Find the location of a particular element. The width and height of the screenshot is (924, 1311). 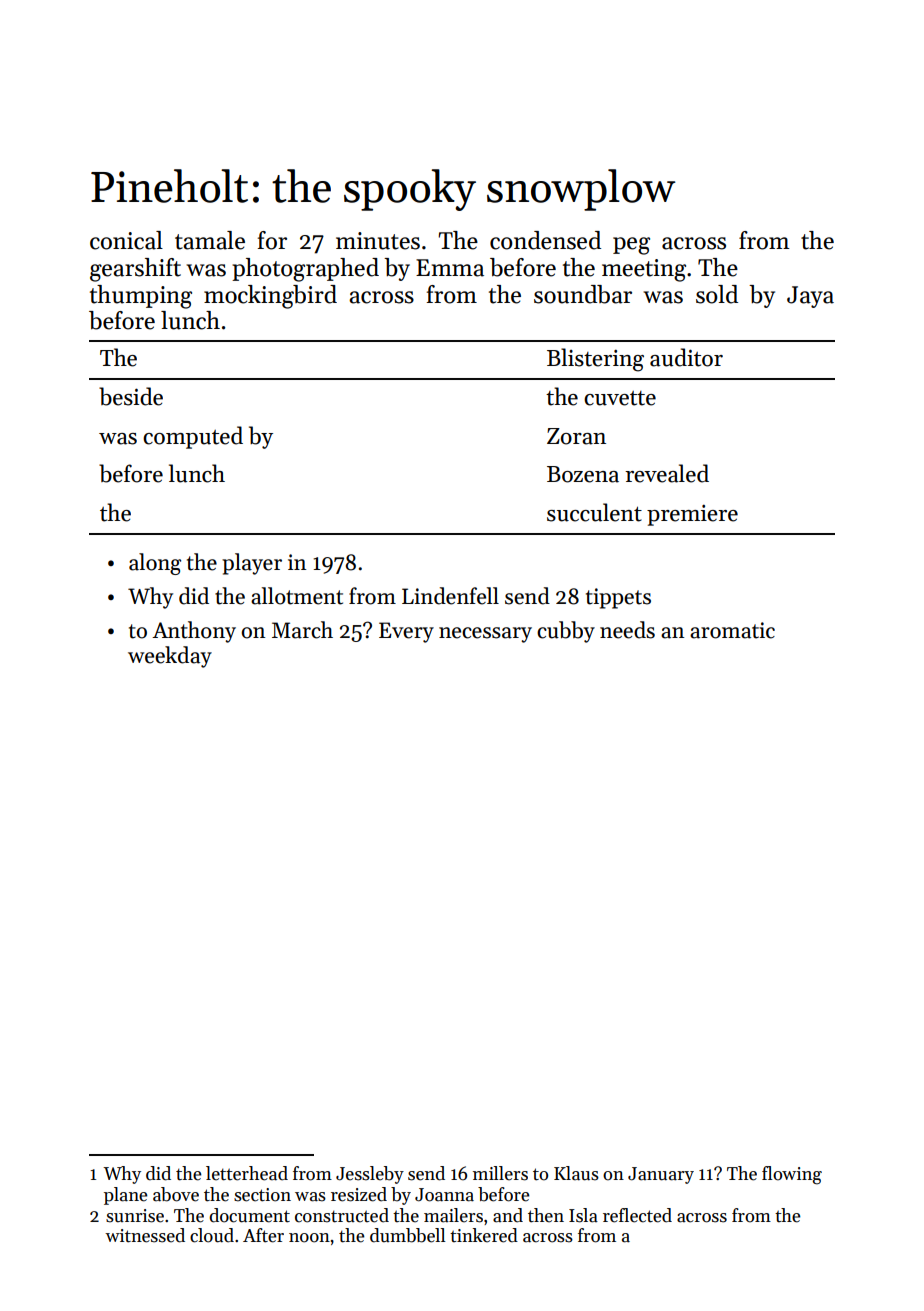

needs is located at coordinates (627, 630).
